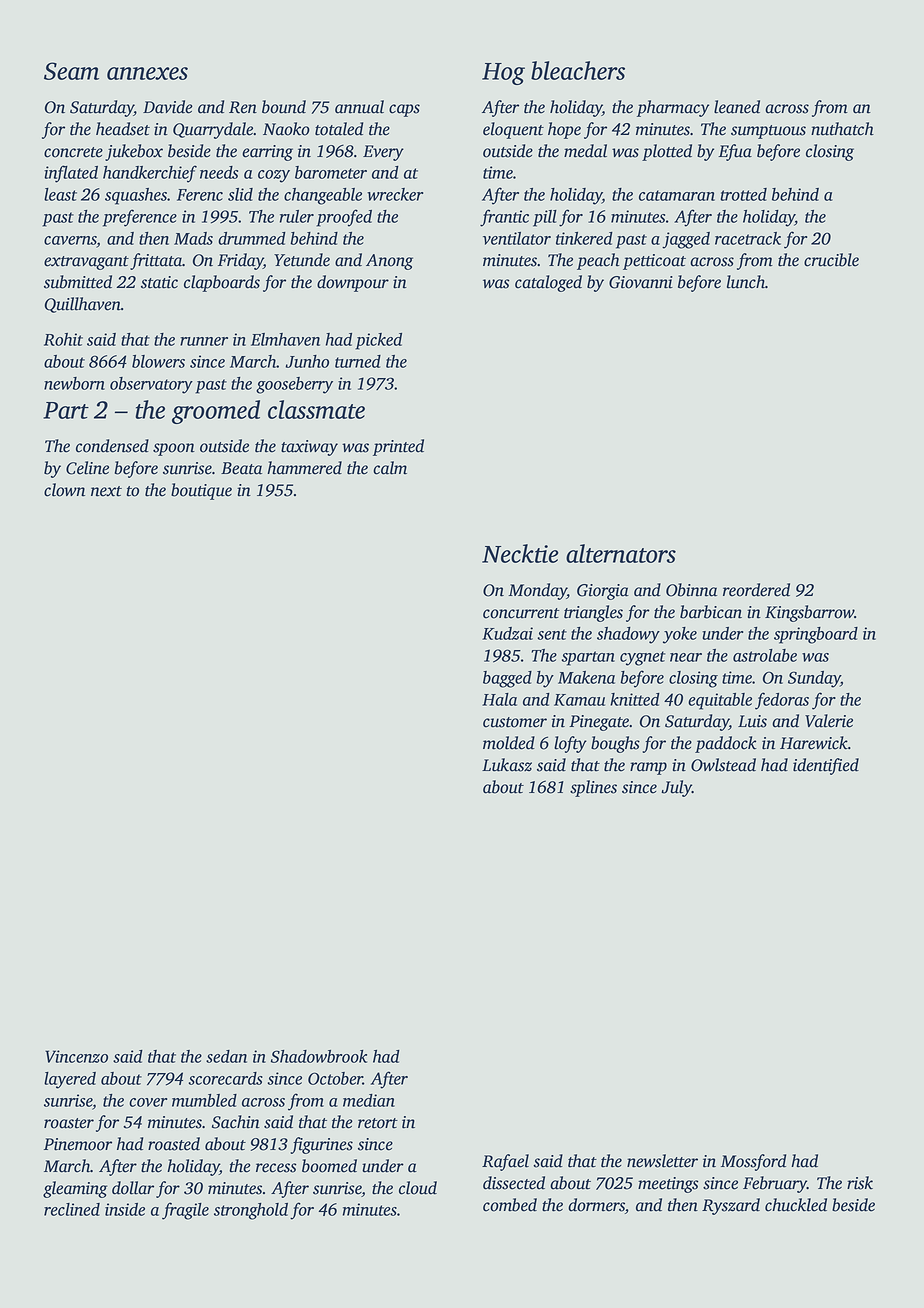 This screenshot has width=924, height=1308. I want to click on frittata, so click(156, 261).
